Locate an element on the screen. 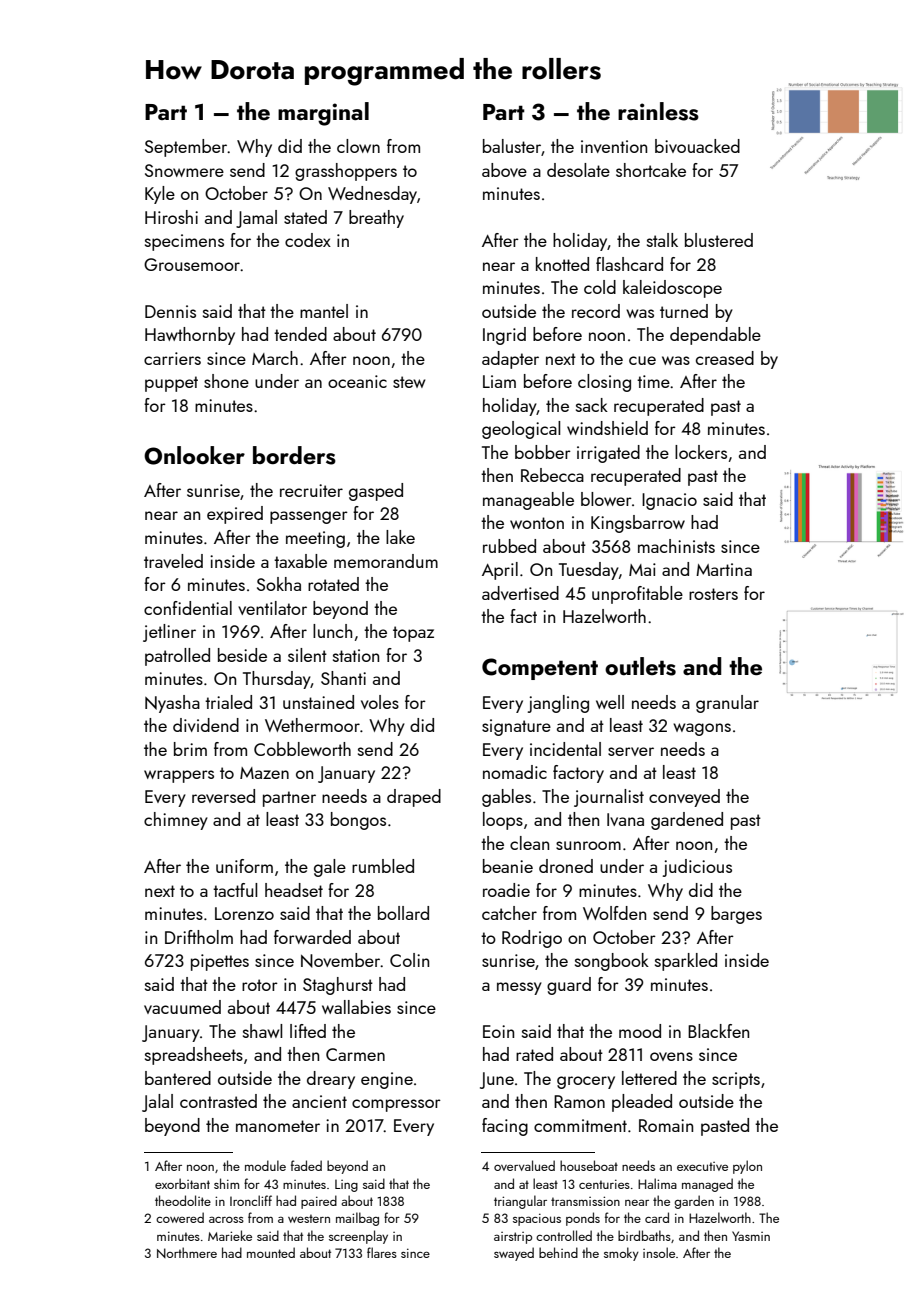 This screenshot has width=924, height=1314. barges is located at coordinates (736, 915).
